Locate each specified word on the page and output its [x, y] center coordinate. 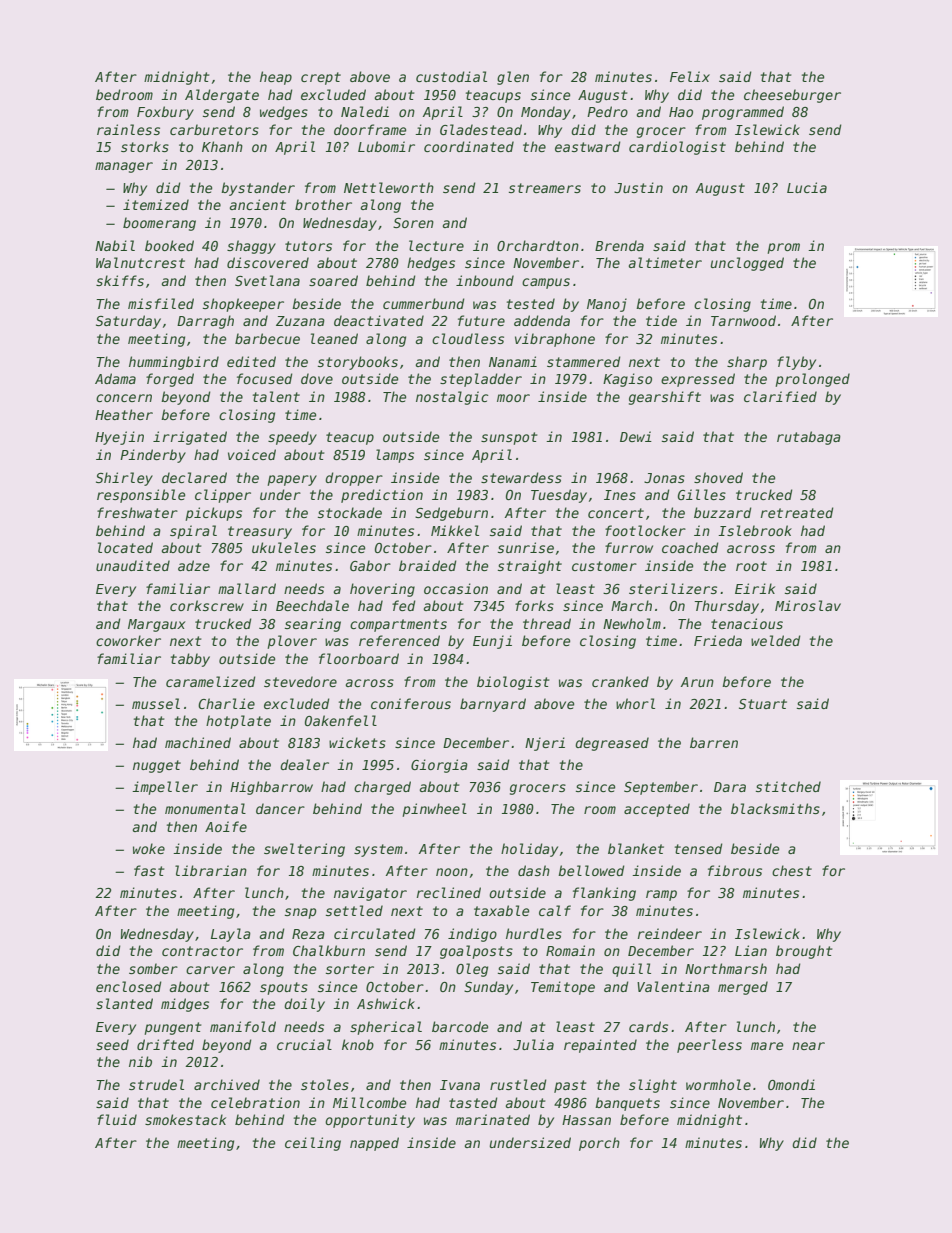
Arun [697, 682]
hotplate [238, 722]
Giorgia [439, 766]
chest [792, 870]
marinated [493, 1119]
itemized [156, 204]
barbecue [267, 338]
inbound [485, 280]
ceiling [313, 1144]
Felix [690, 76]
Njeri [545, 744]
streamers [545, 188]
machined [198, 742]
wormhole [718, 1084]
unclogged [747, 264]
